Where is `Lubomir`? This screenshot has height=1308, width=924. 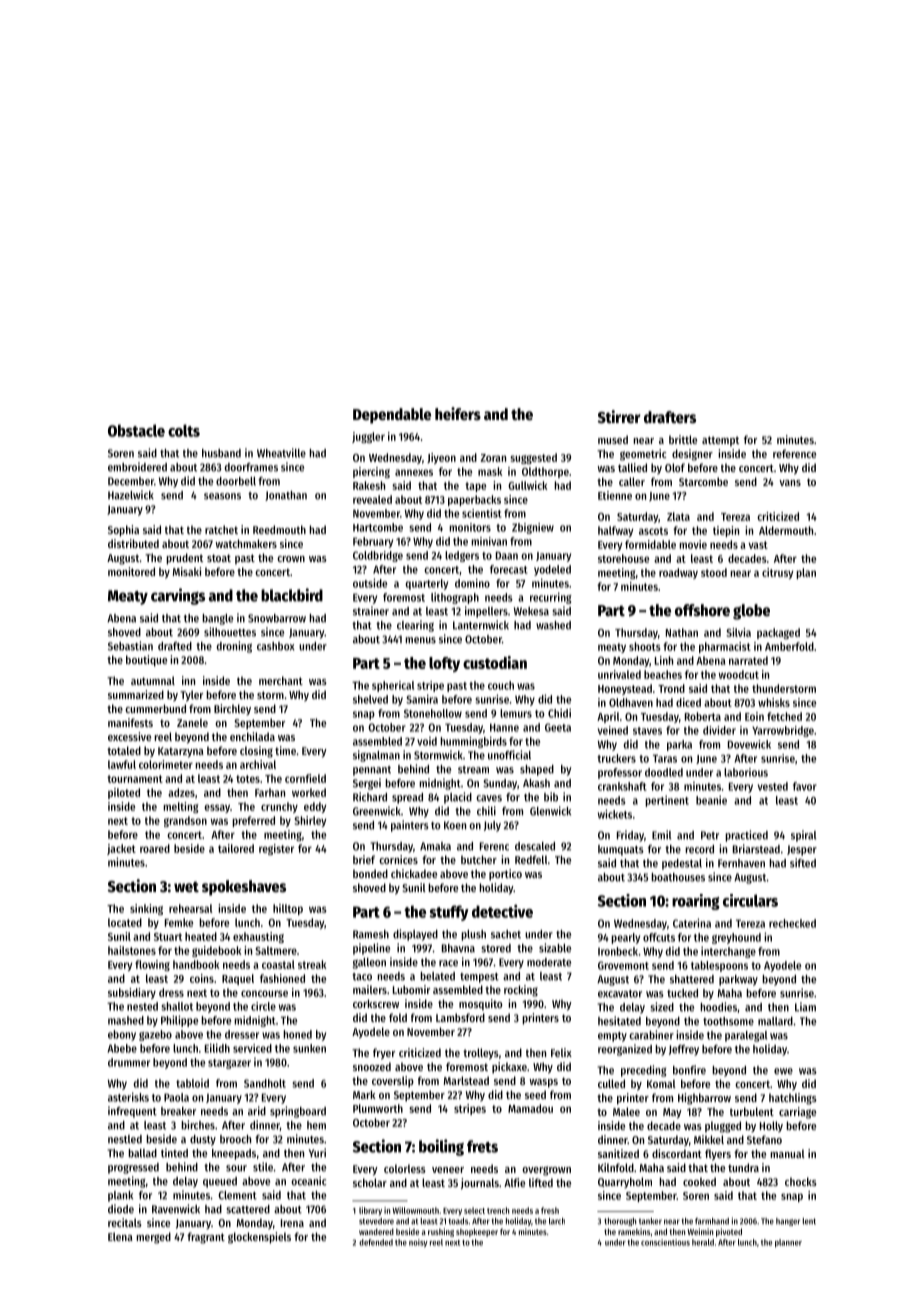 Lubomir is located at coordinates (411, 989).
